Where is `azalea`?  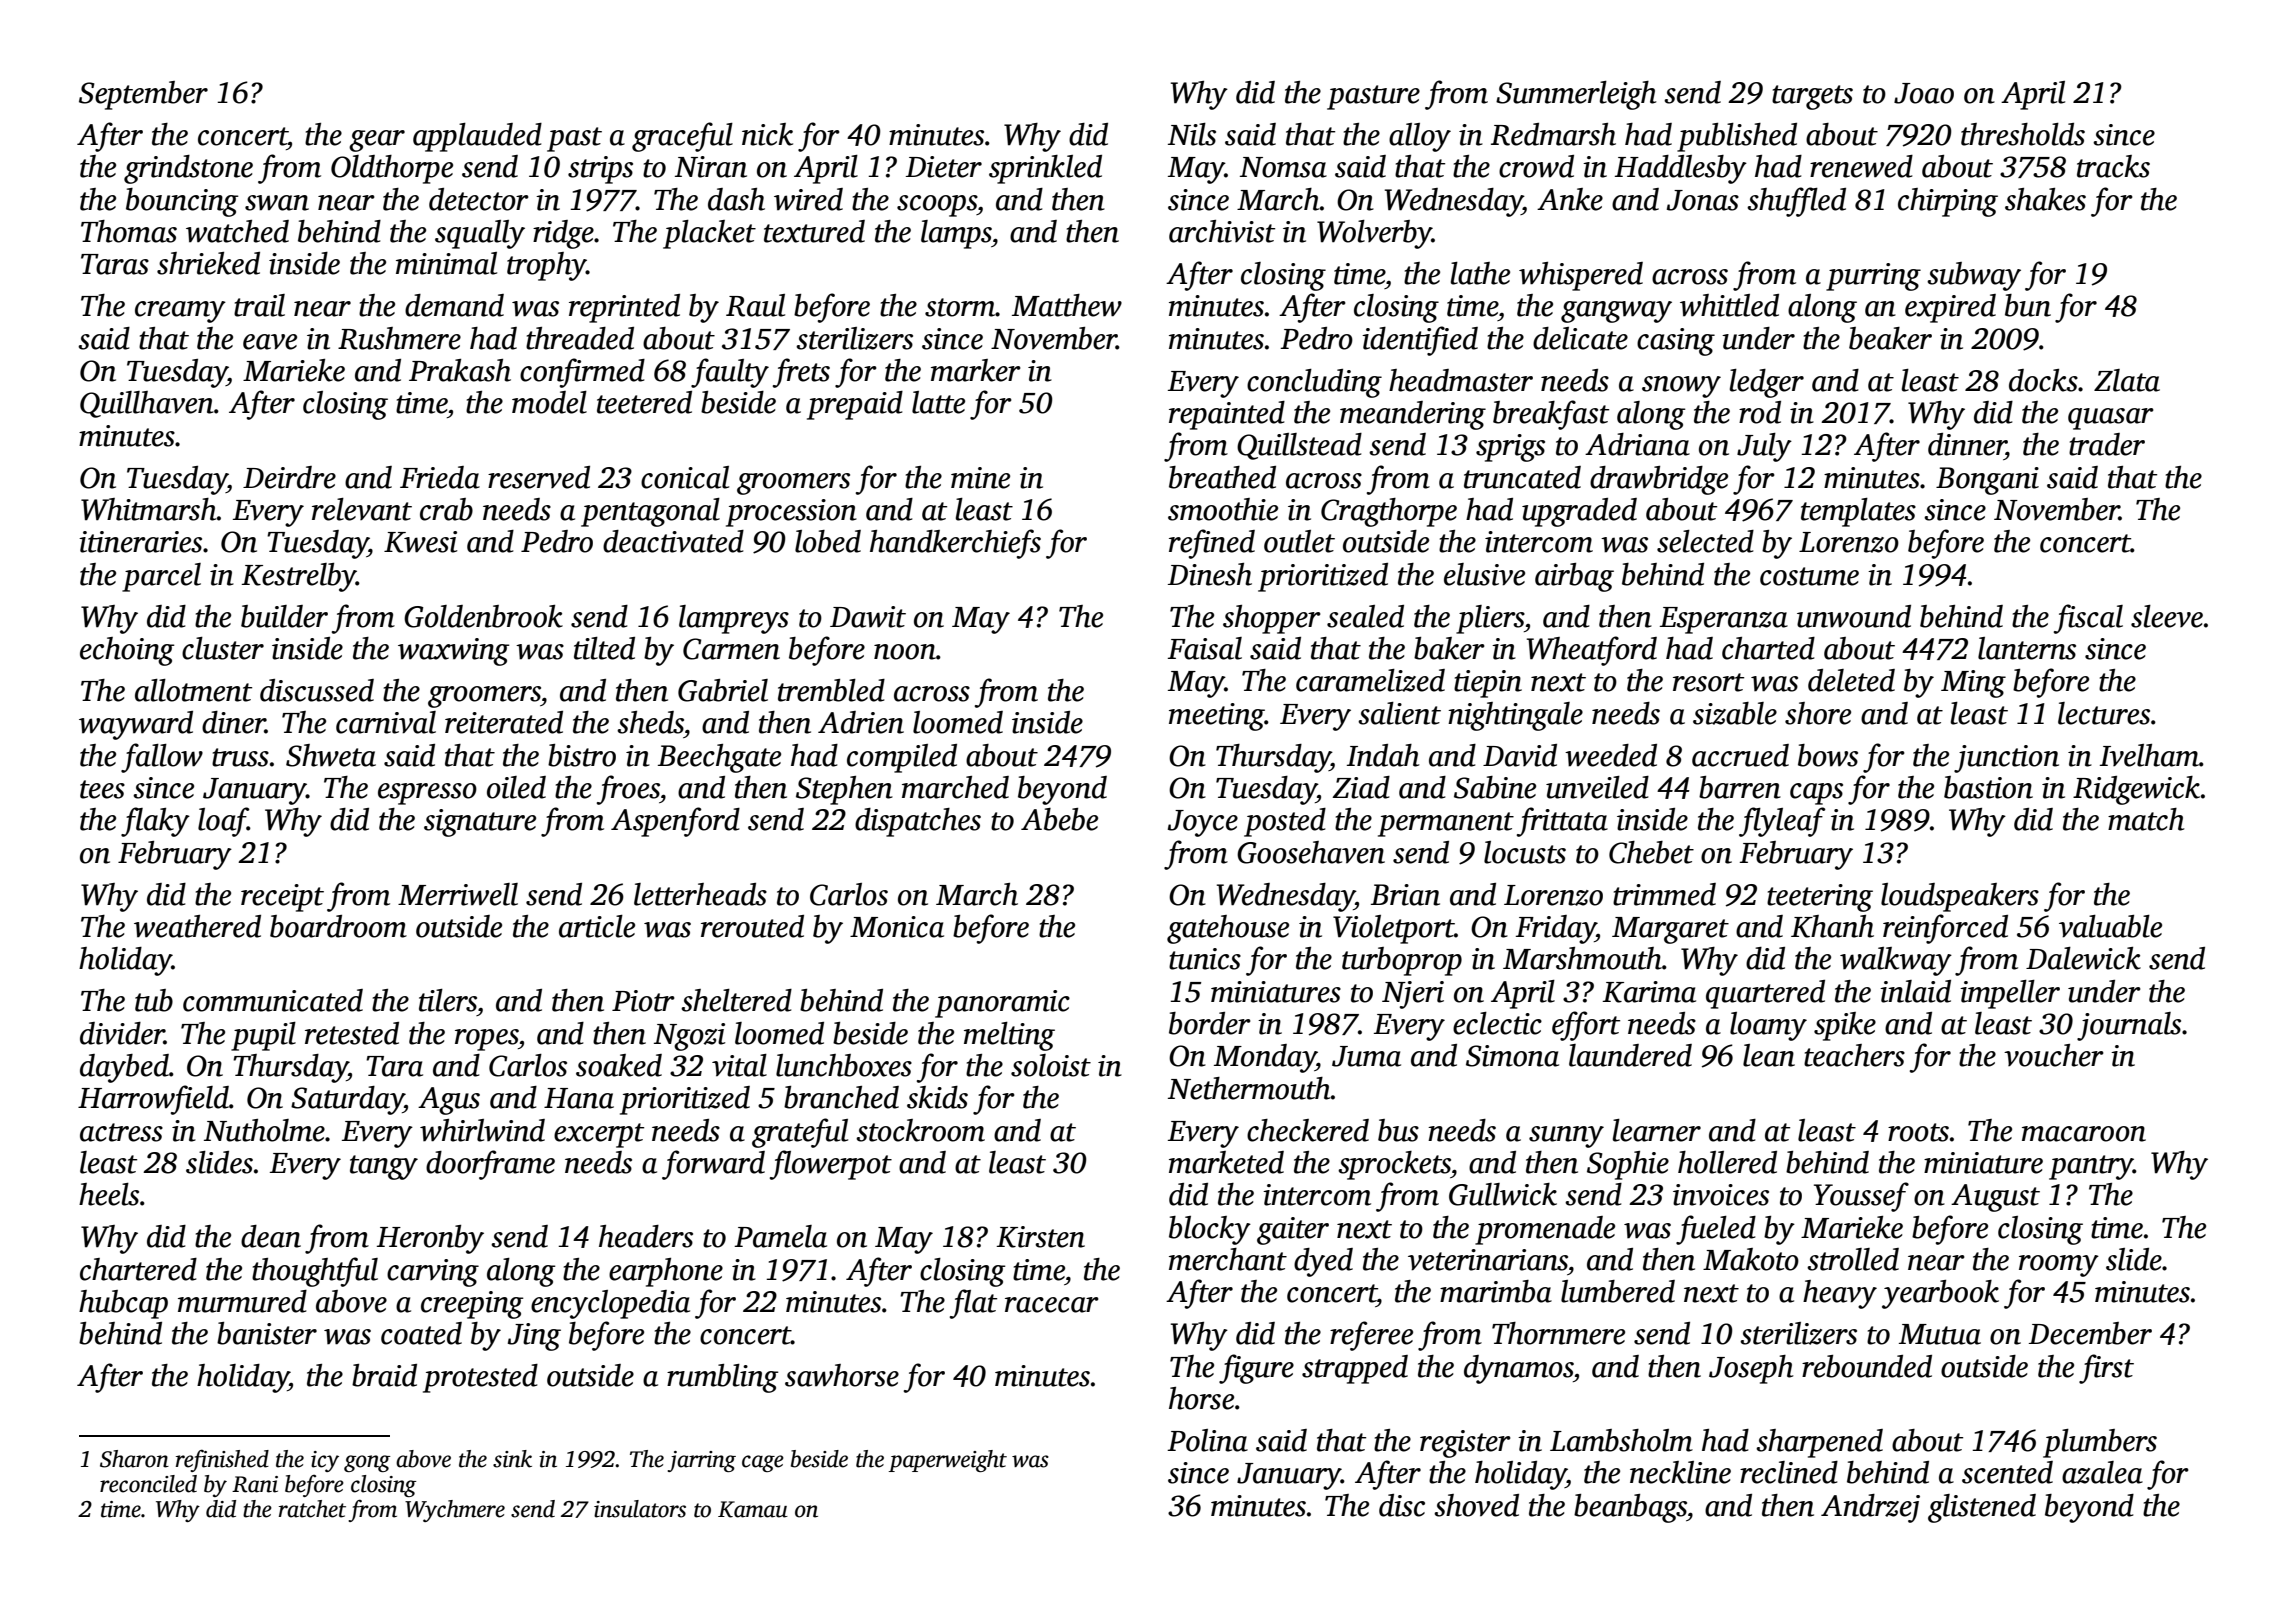 azalea is located at coordinates (2102, 1472).
